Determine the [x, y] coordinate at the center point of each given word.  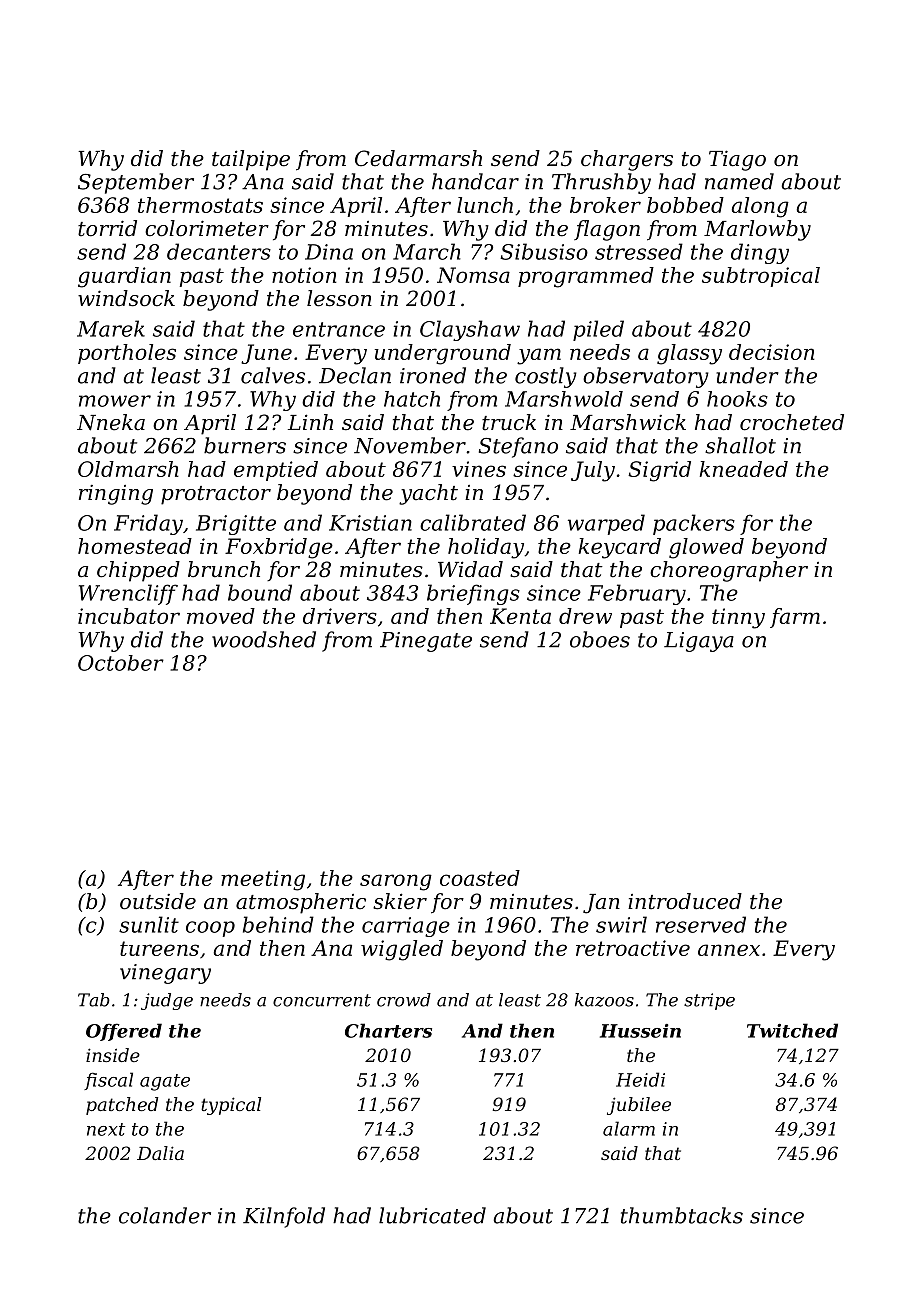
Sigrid [659, 471]
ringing [116, 495]
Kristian [370, 523]
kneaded [744, 469]
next [106, 1129]
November [410, 445]
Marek [111, 328]
